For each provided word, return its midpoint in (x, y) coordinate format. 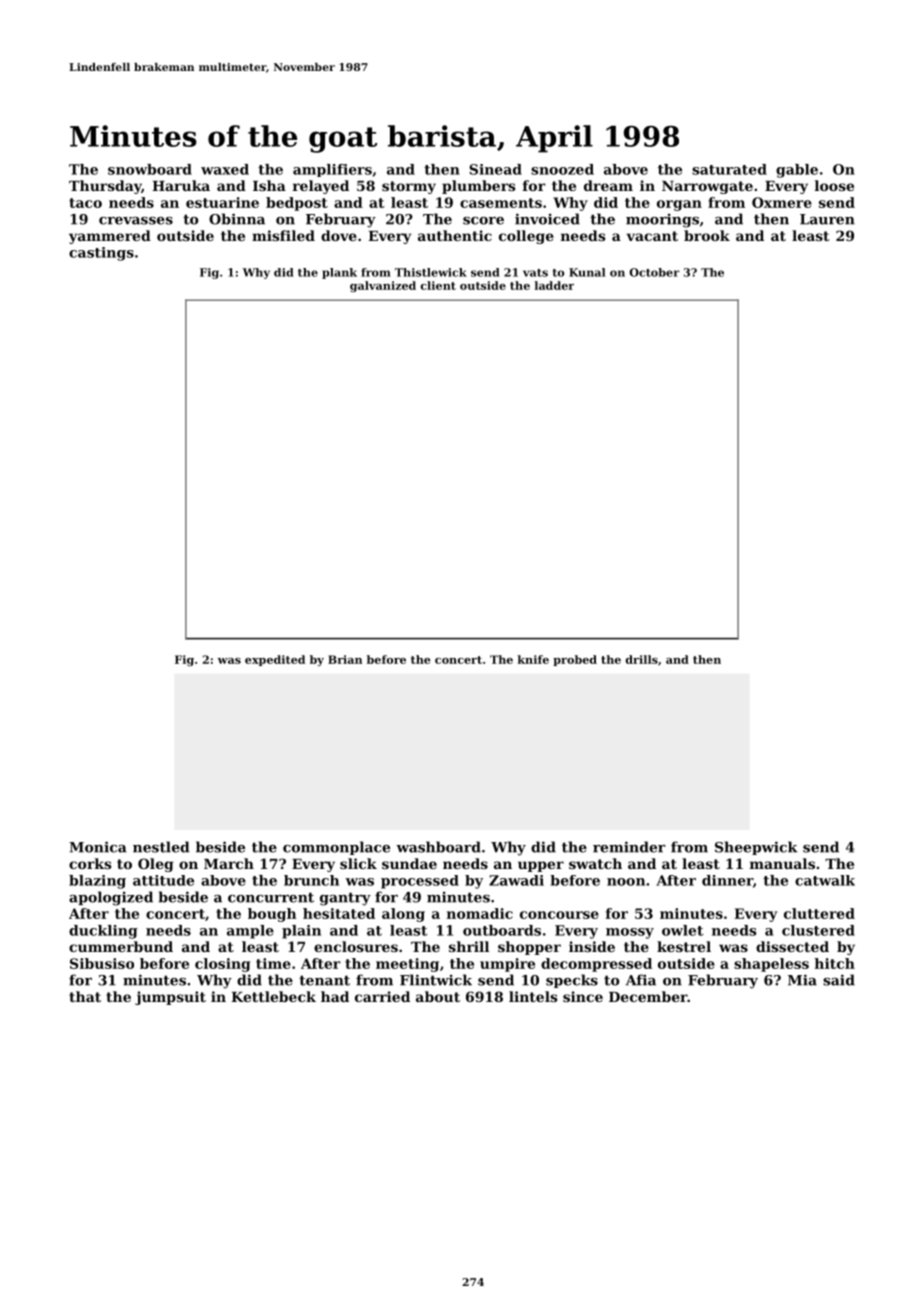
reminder (629, 847)
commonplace (336, 848)
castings (101, 254)
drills (642, 659)
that (85, 996)
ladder (554, 285)
